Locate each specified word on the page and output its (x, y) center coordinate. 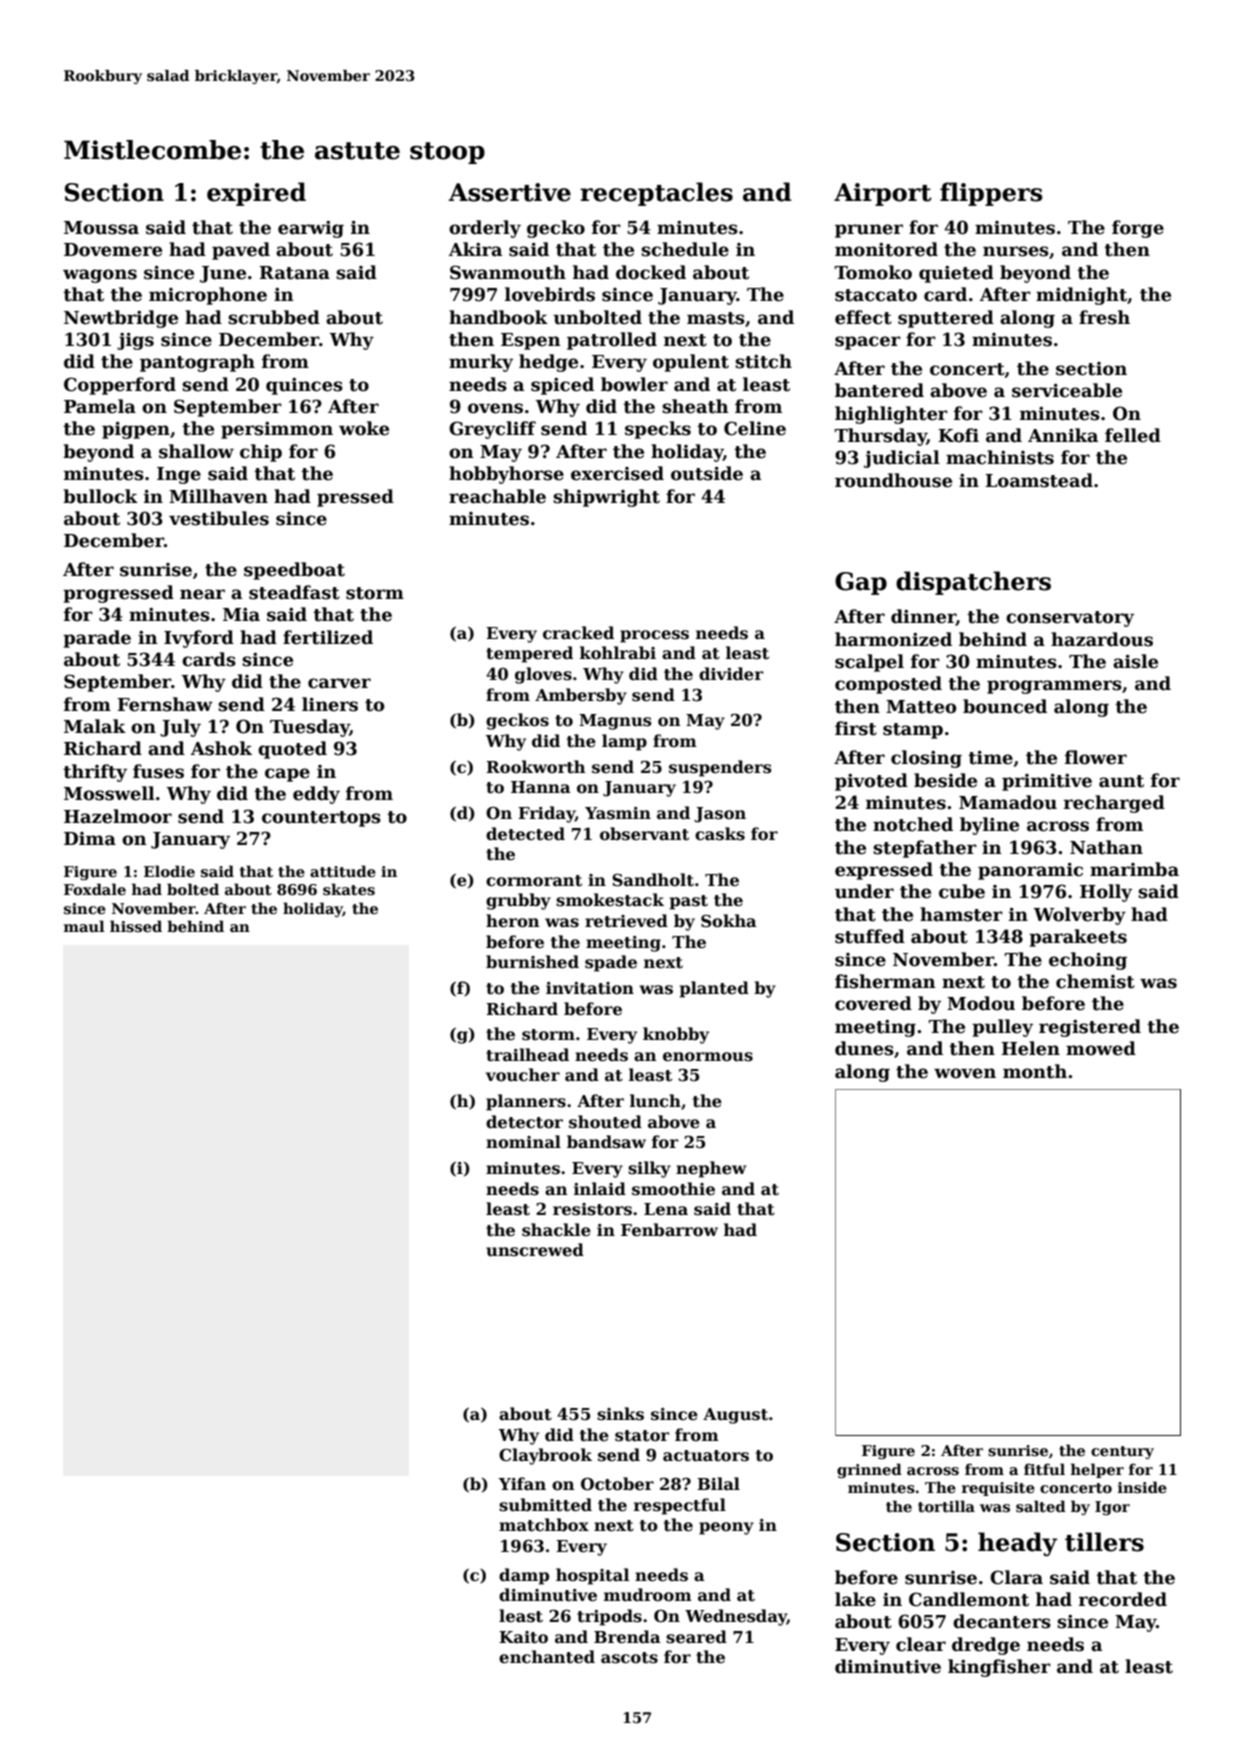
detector (524, 1122)
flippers (991, 194)
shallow (196, 451)
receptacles (656, 194)
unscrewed (535, 1250)
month (1035, 1071)
